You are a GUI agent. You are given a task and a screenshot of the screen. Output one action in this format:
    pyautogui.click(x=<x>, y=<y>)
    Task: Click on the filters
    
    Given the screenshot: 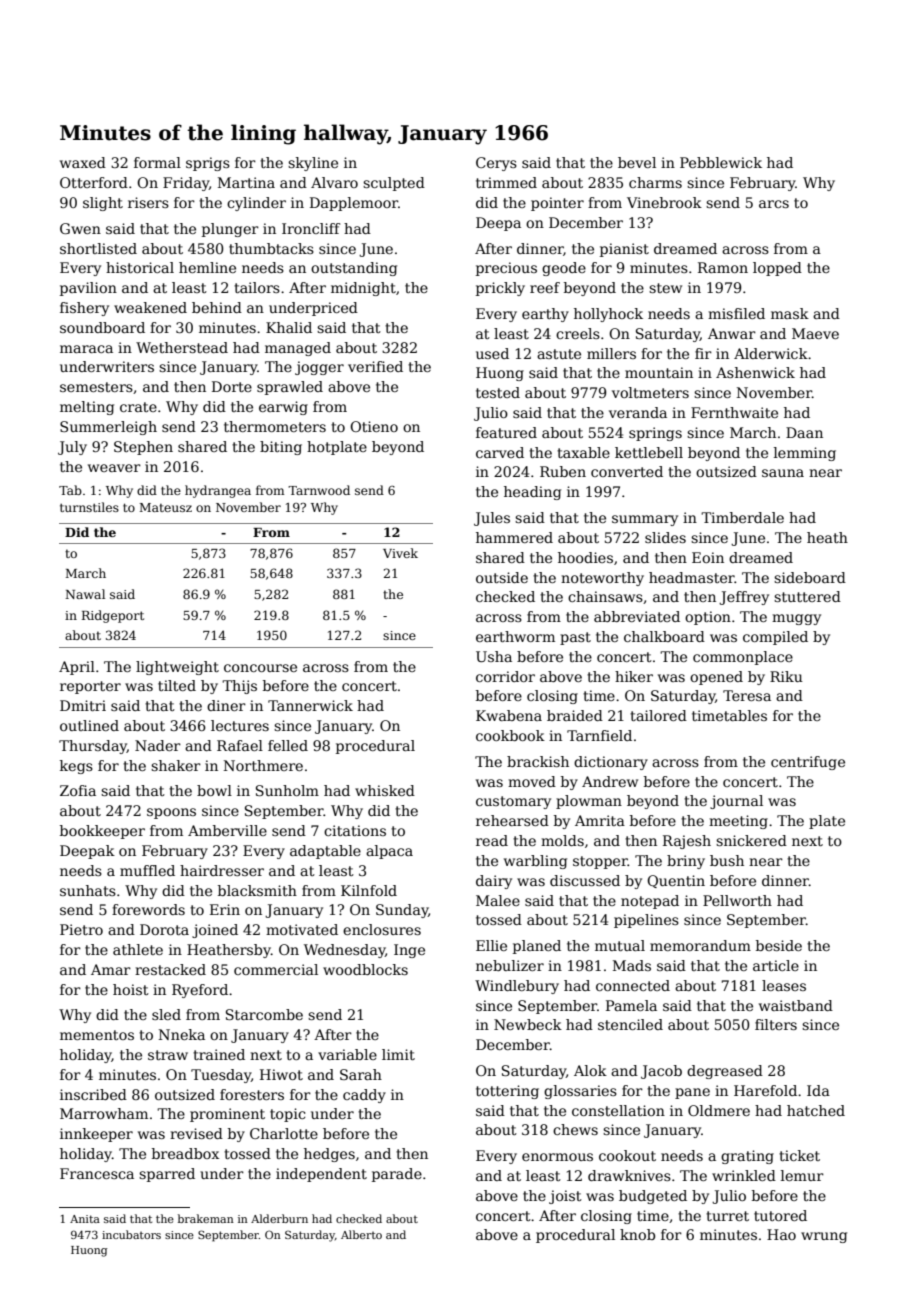 What is the action you would take?
    pyautogui.click(x=776, y=1024)
